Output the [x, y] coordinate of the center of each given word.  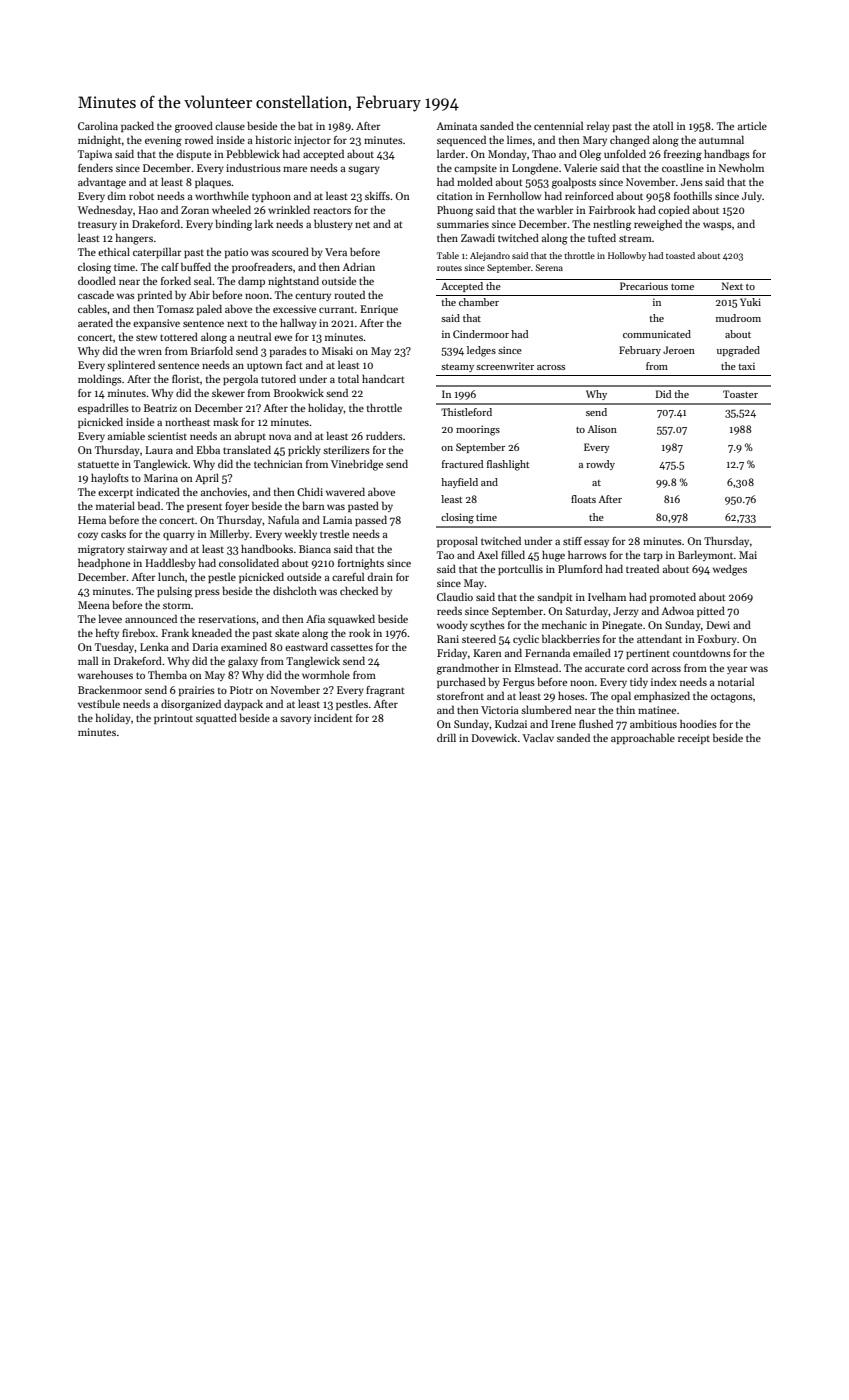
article [752, 125]
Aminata [456, 126]
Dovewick [494, 737]
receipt [694, 739]
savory [295, 720]
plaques [213, 182]
